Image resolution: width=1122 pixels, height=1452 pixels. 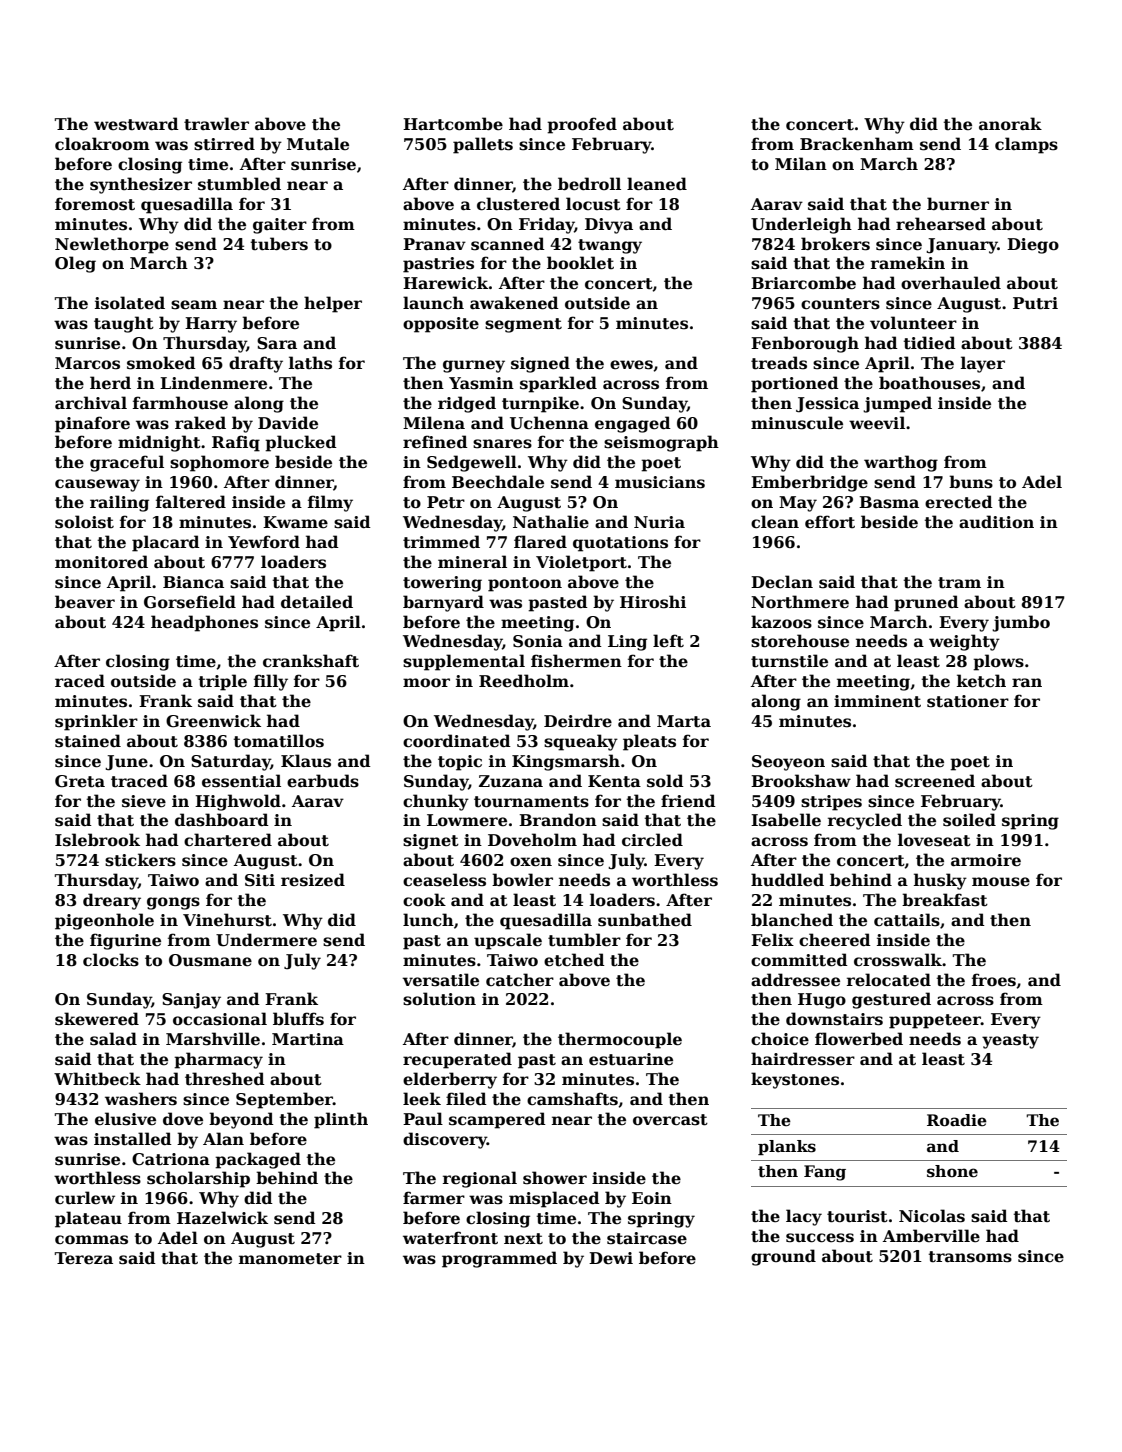 What do you see at coordinates (631, 1059) in the screenshot?
I see `estuarine` at bounding box center [631, 1059].
